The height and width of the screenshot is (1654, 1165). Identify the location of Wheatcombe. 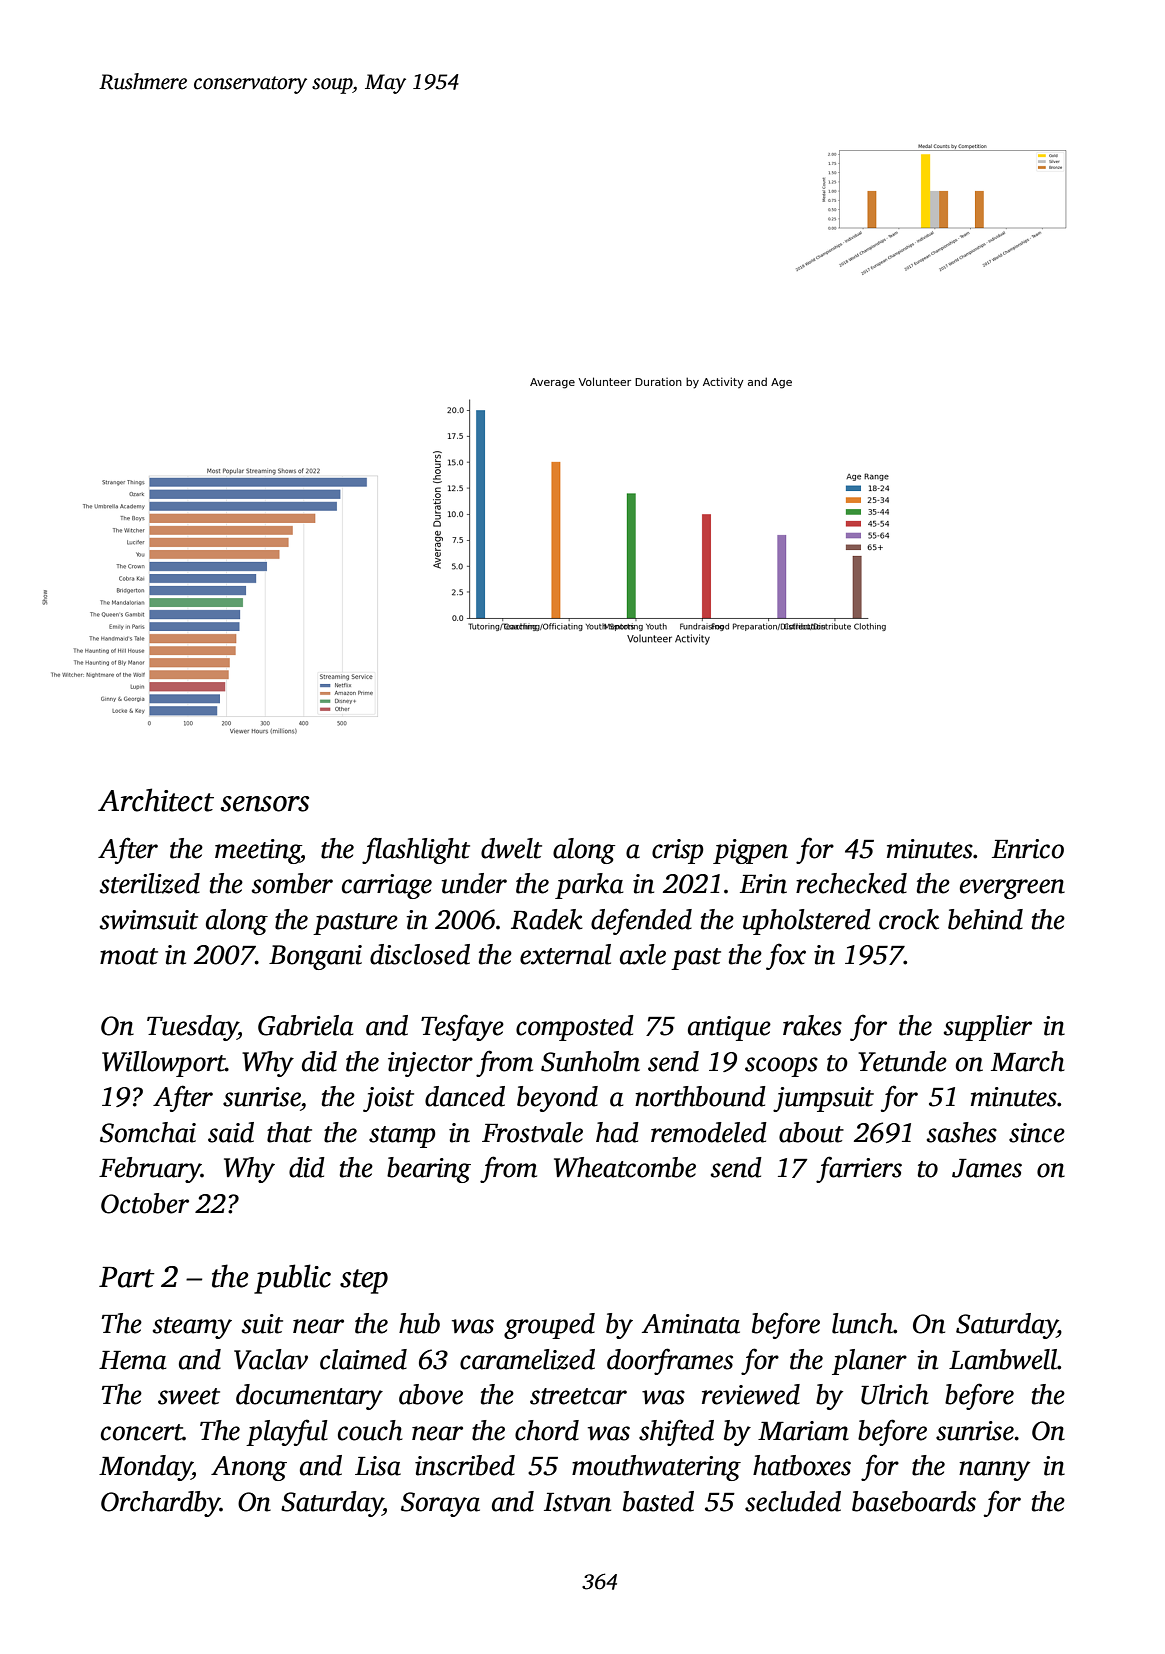
(625, 1167).
